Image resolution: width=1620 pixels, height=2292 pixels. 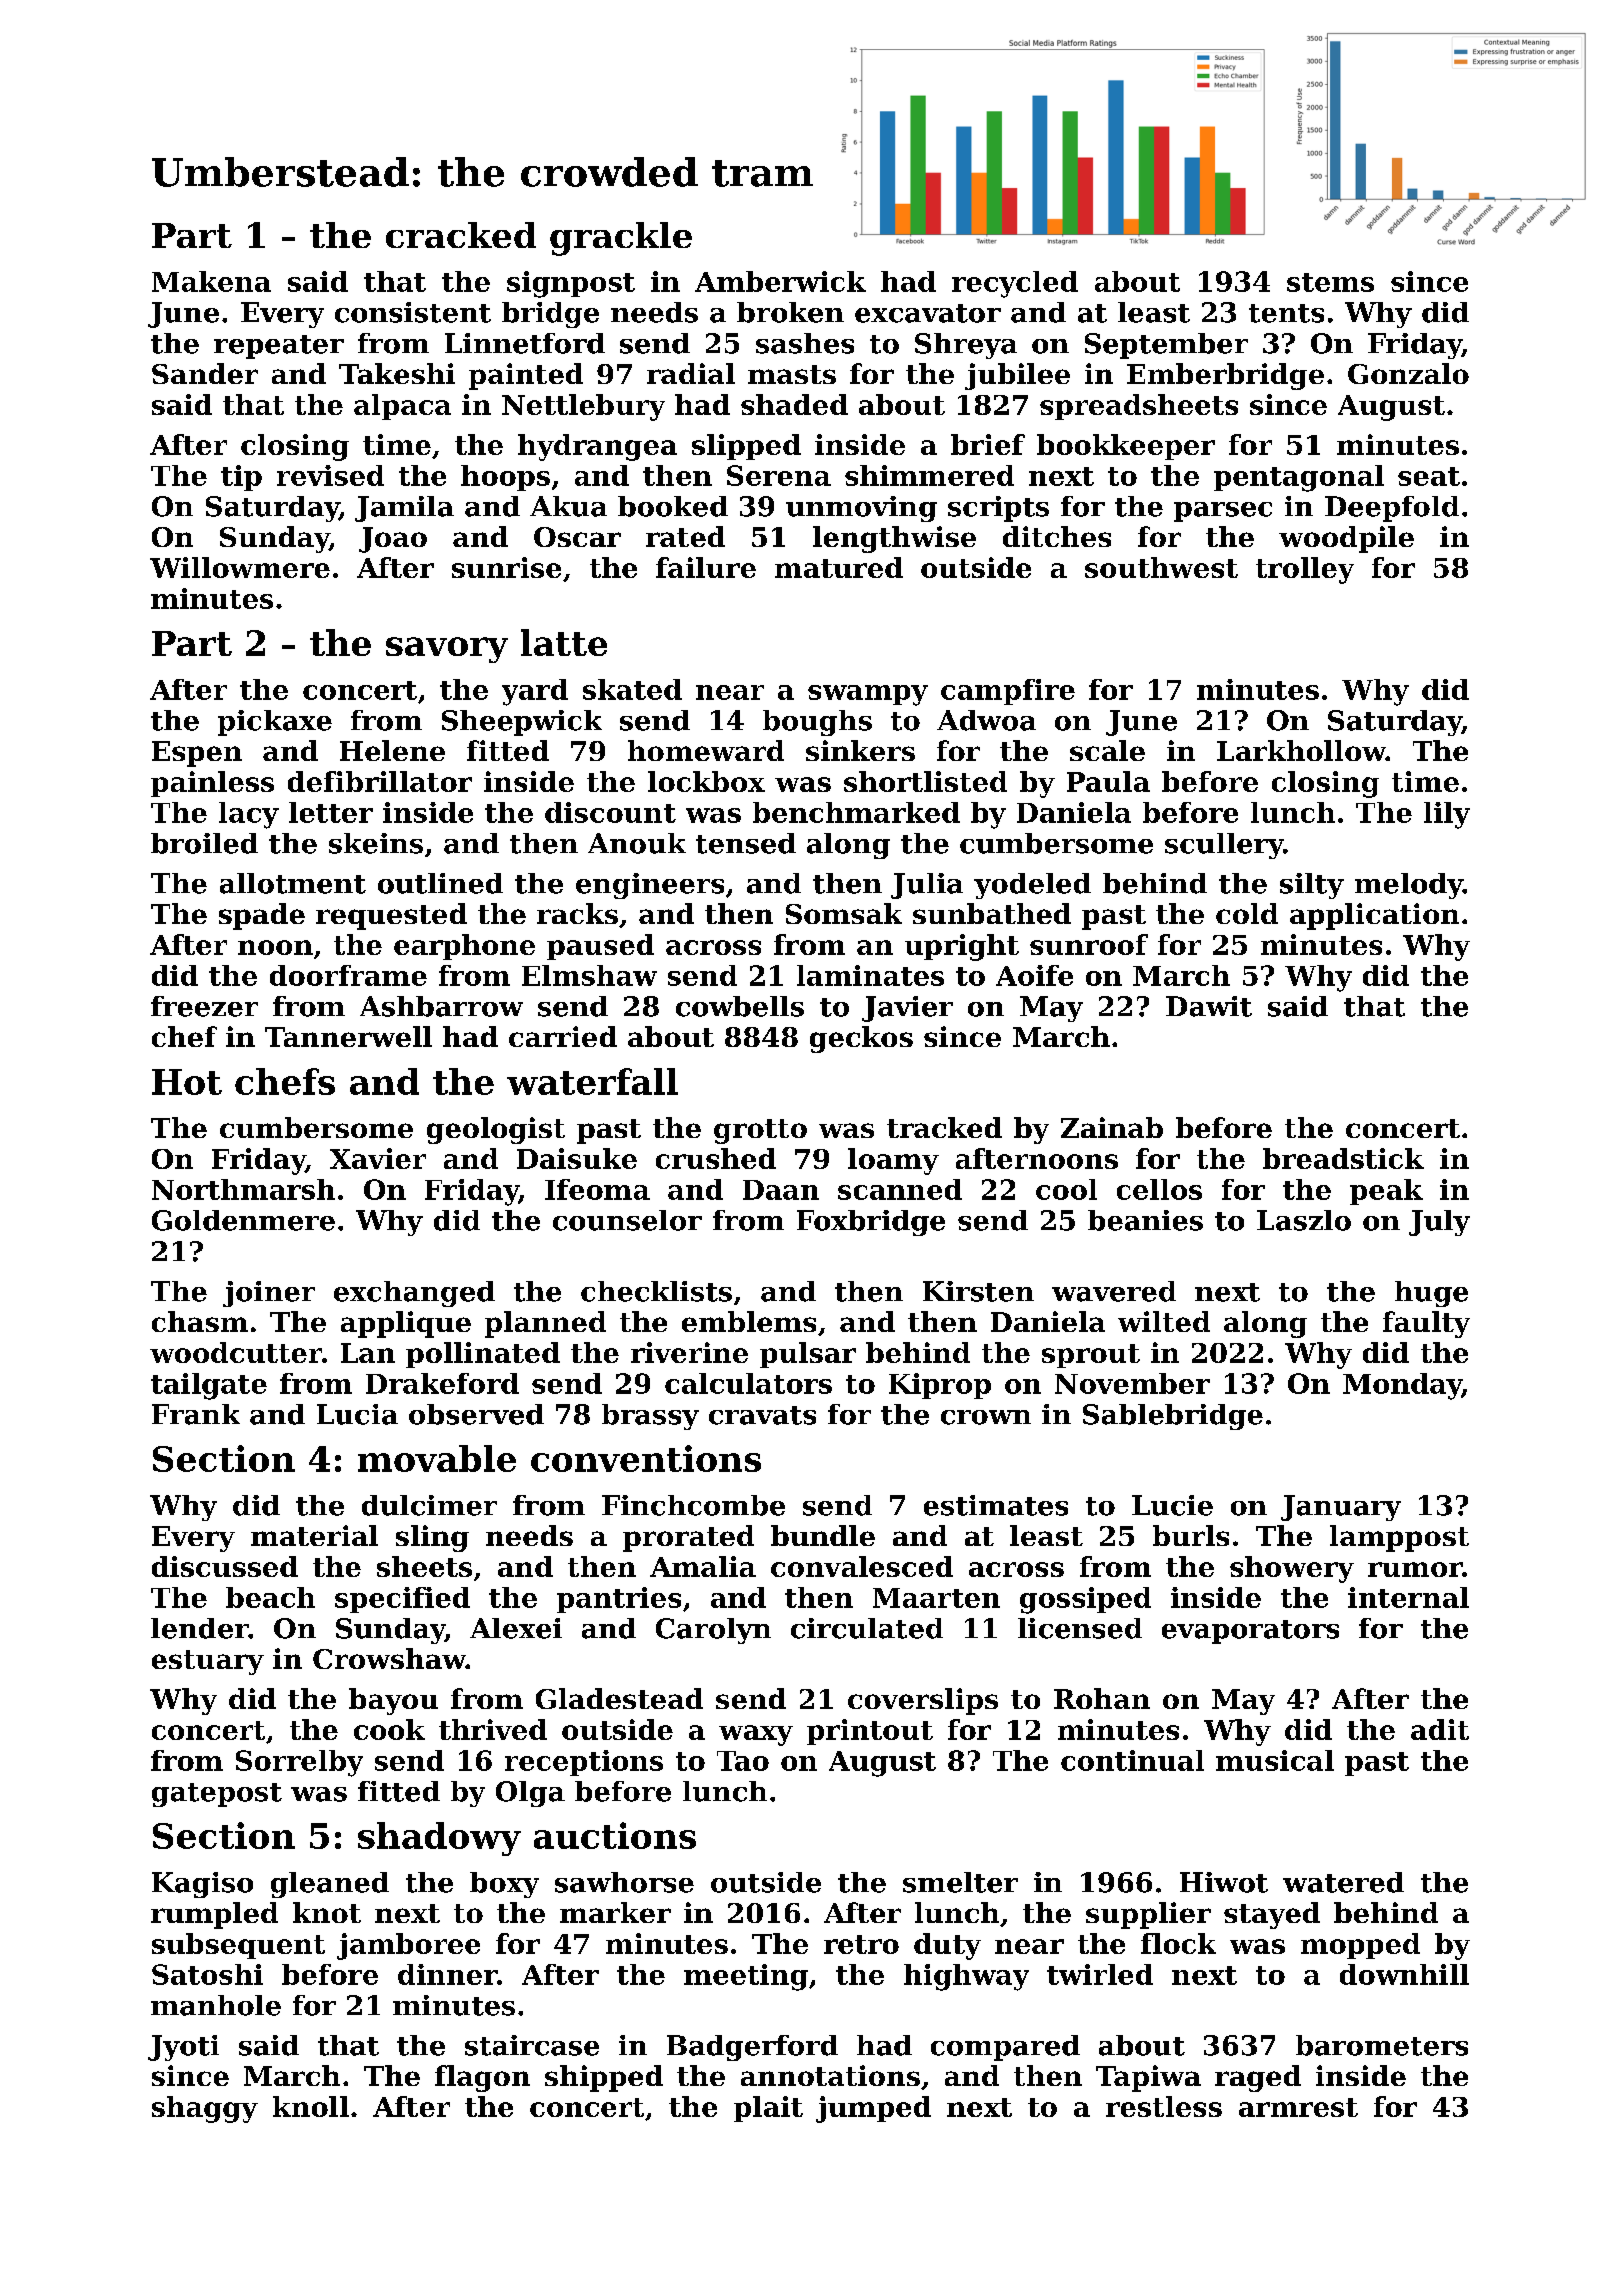 What do you see at coordinates (960, 1882) in the page?
I see `smelter` at bounding box center [960, 1882].
